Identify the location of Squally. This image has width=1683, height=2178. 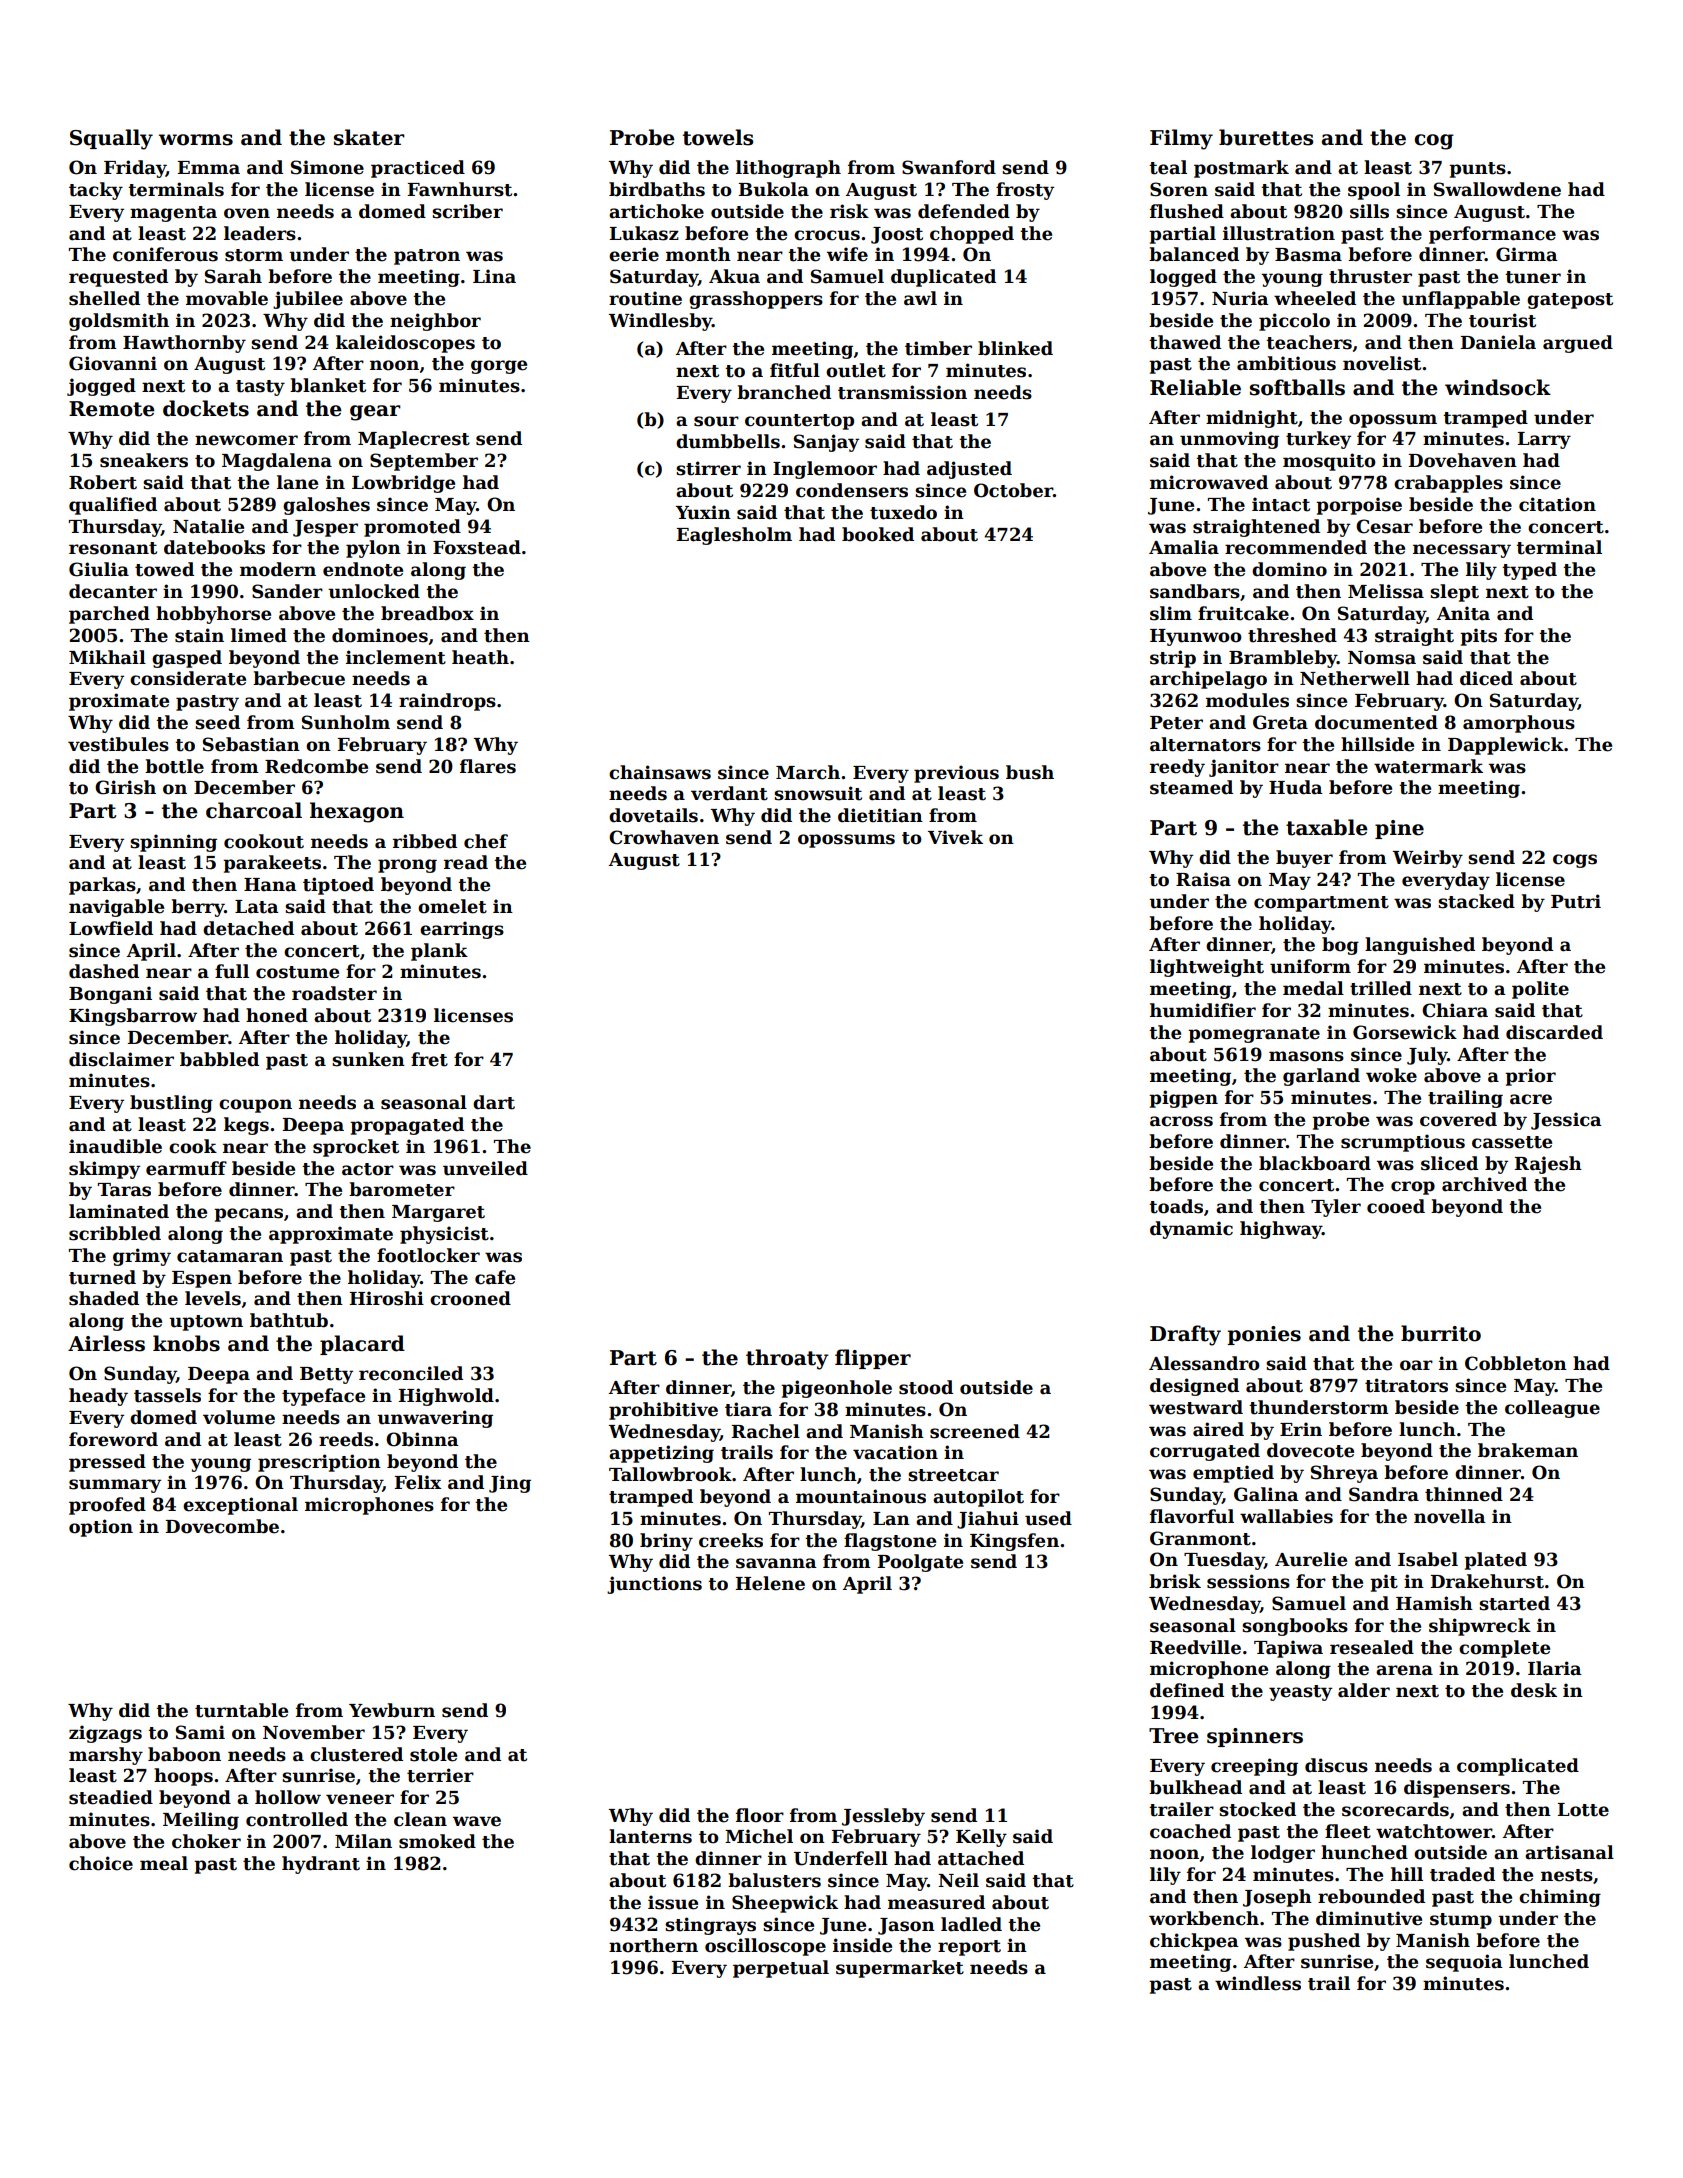
(111, 139).
